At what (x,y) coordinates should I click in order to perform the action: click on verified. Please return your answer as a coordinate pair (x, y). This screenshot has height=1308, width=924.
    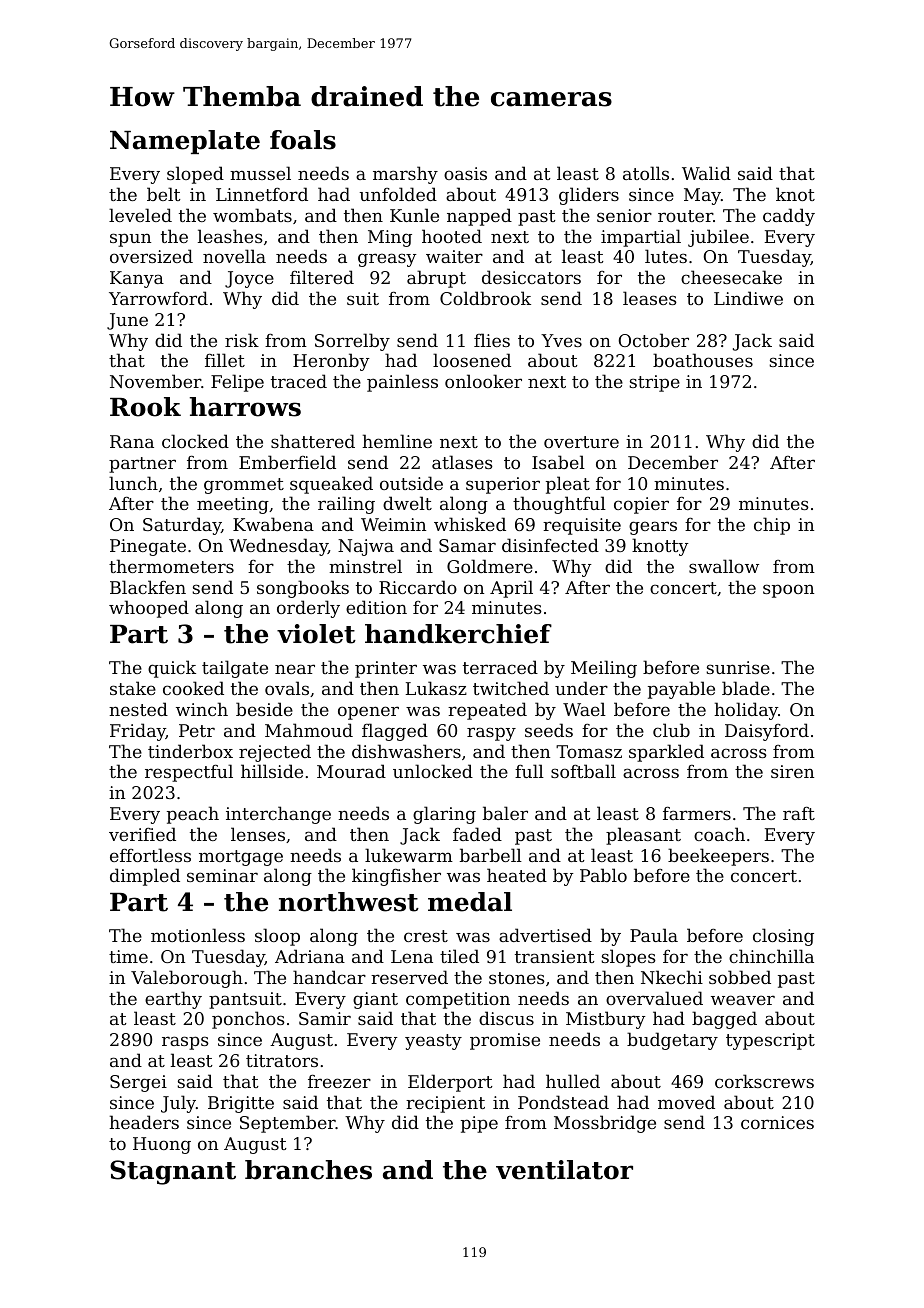
    Looking at the image, I should click on (142, 834).
